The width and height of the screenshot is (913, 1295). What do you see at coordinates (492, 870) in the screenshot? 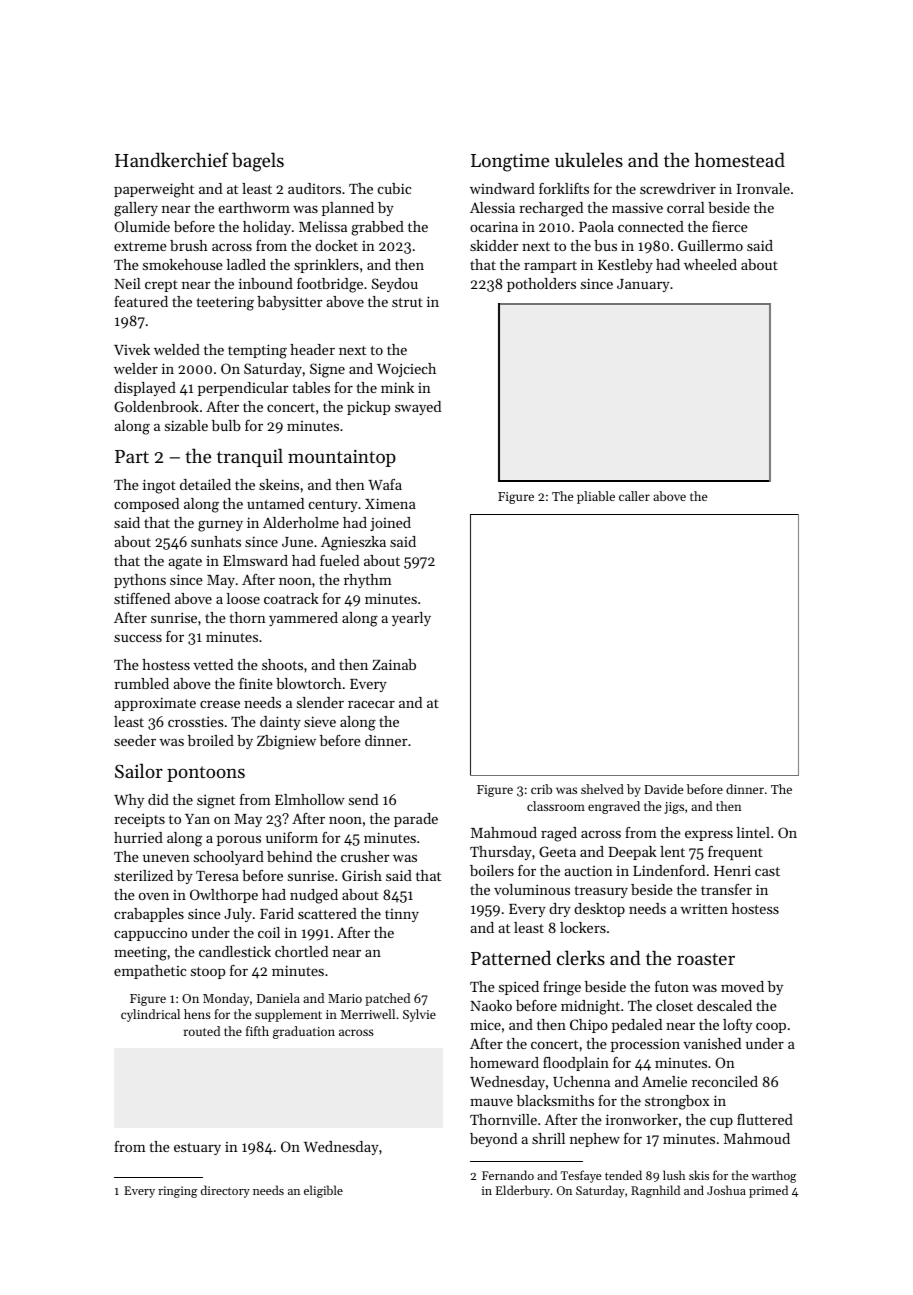
I see `boilers` at bounding box center [492, 870].
